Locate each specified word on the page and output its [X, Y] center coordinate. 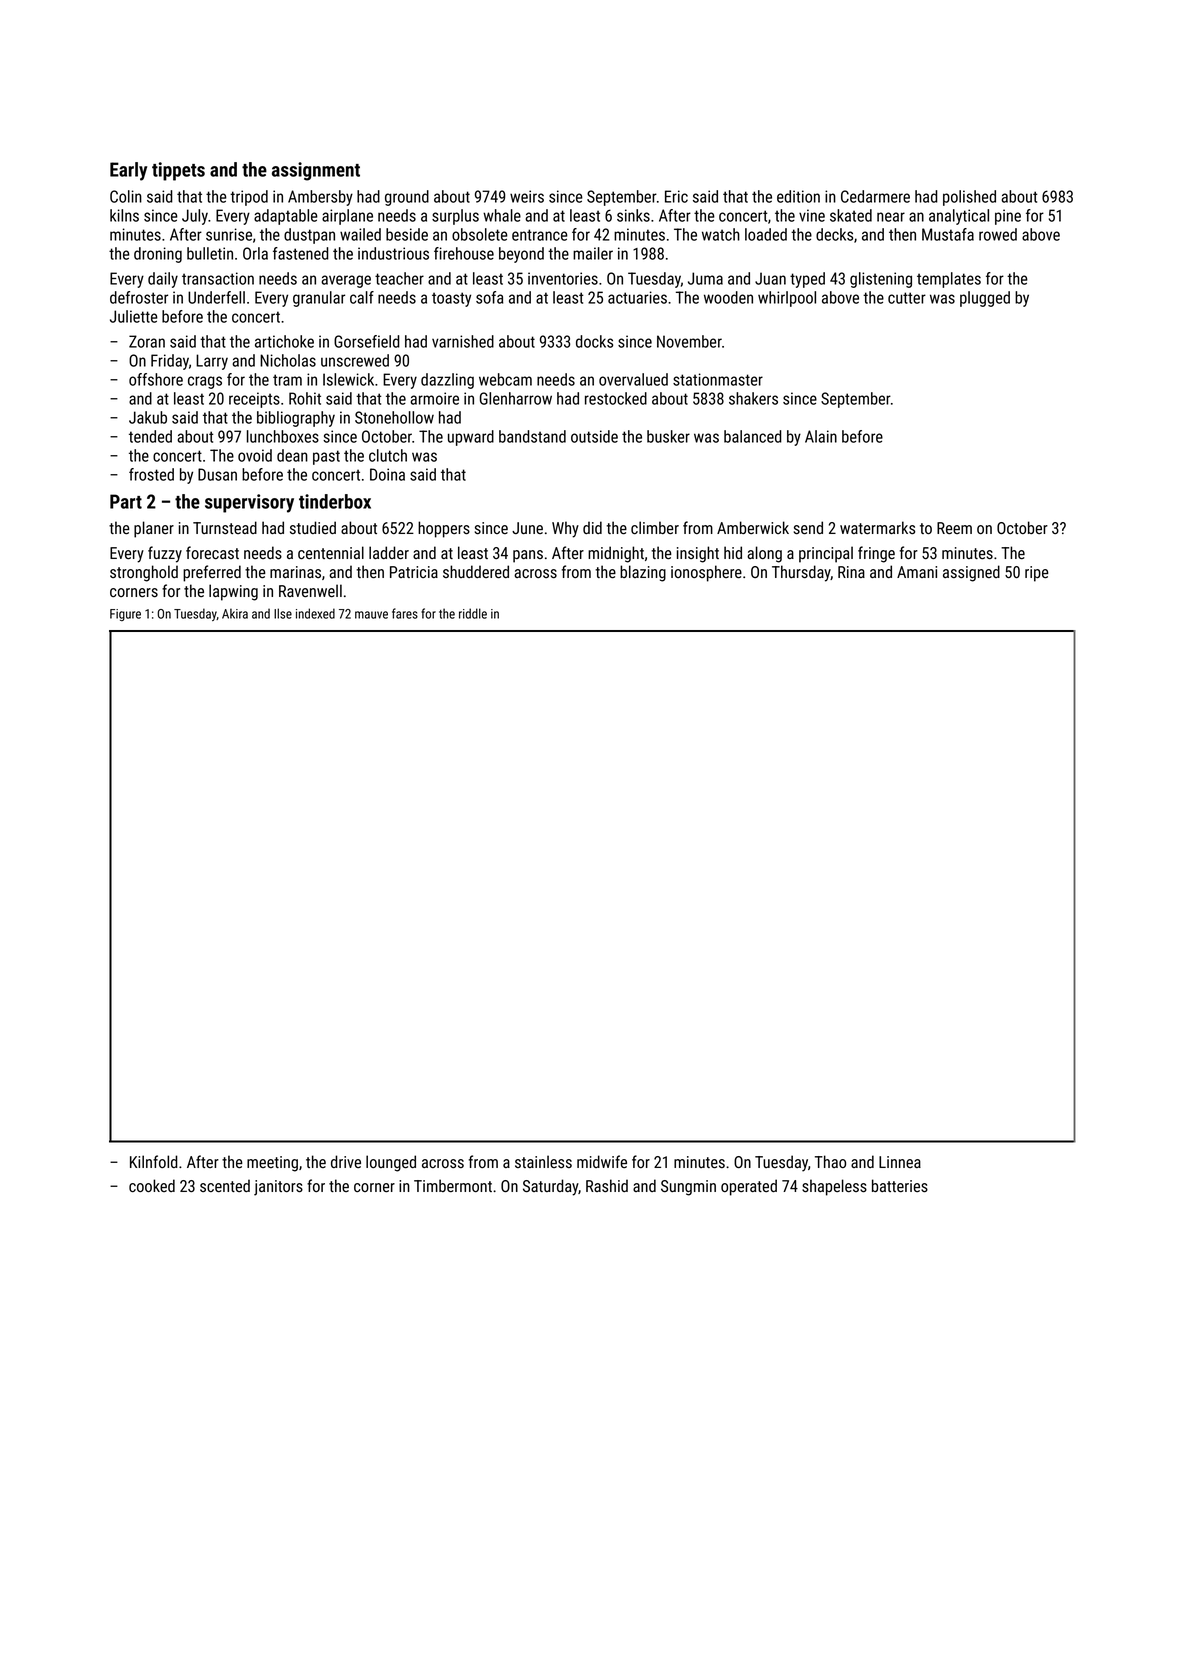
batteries [900, 1186]
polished [969, 198]
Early [128, 171]
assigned [971, 573]
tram [287, 380]
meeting [272, 1164]
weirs [527, 196]
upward [471, 438]
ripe [1037, 574]
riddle [473, 613]
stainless [543, 1161]
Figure [125, 615]
